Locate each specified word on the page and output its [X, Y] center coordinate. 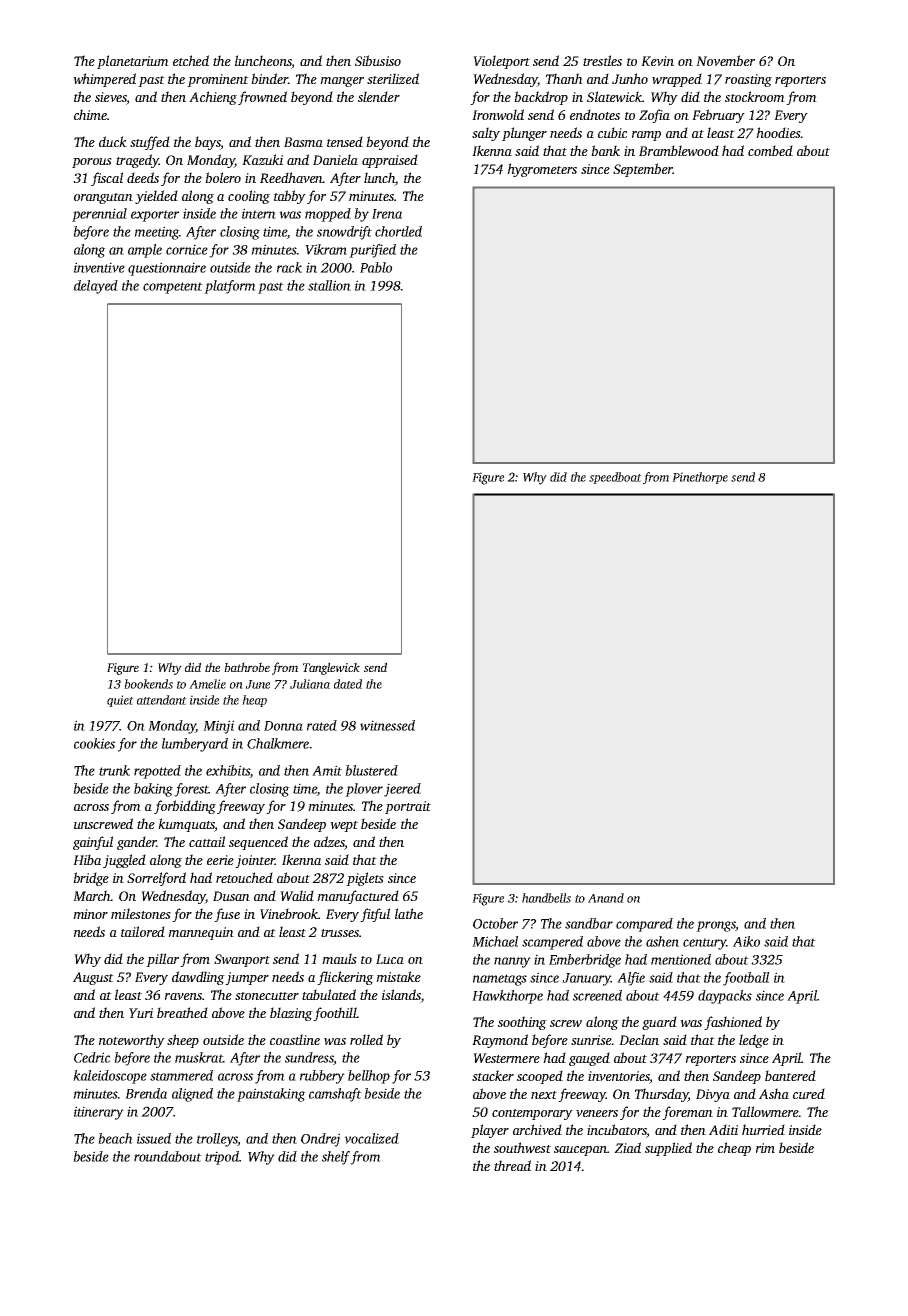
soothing [522, 1023]
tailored [143, 931]
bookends [148, 684]
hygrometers [542, 170]
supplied [668, 1149]
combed [770, 150]
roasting [748, 80]
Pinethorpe [700, 478]
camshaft [335, 1095]
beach [115, 1138]
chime [90, 114]
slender [379, 96]
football [746, 979]
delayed [96, 287]
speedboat [615, 478]
